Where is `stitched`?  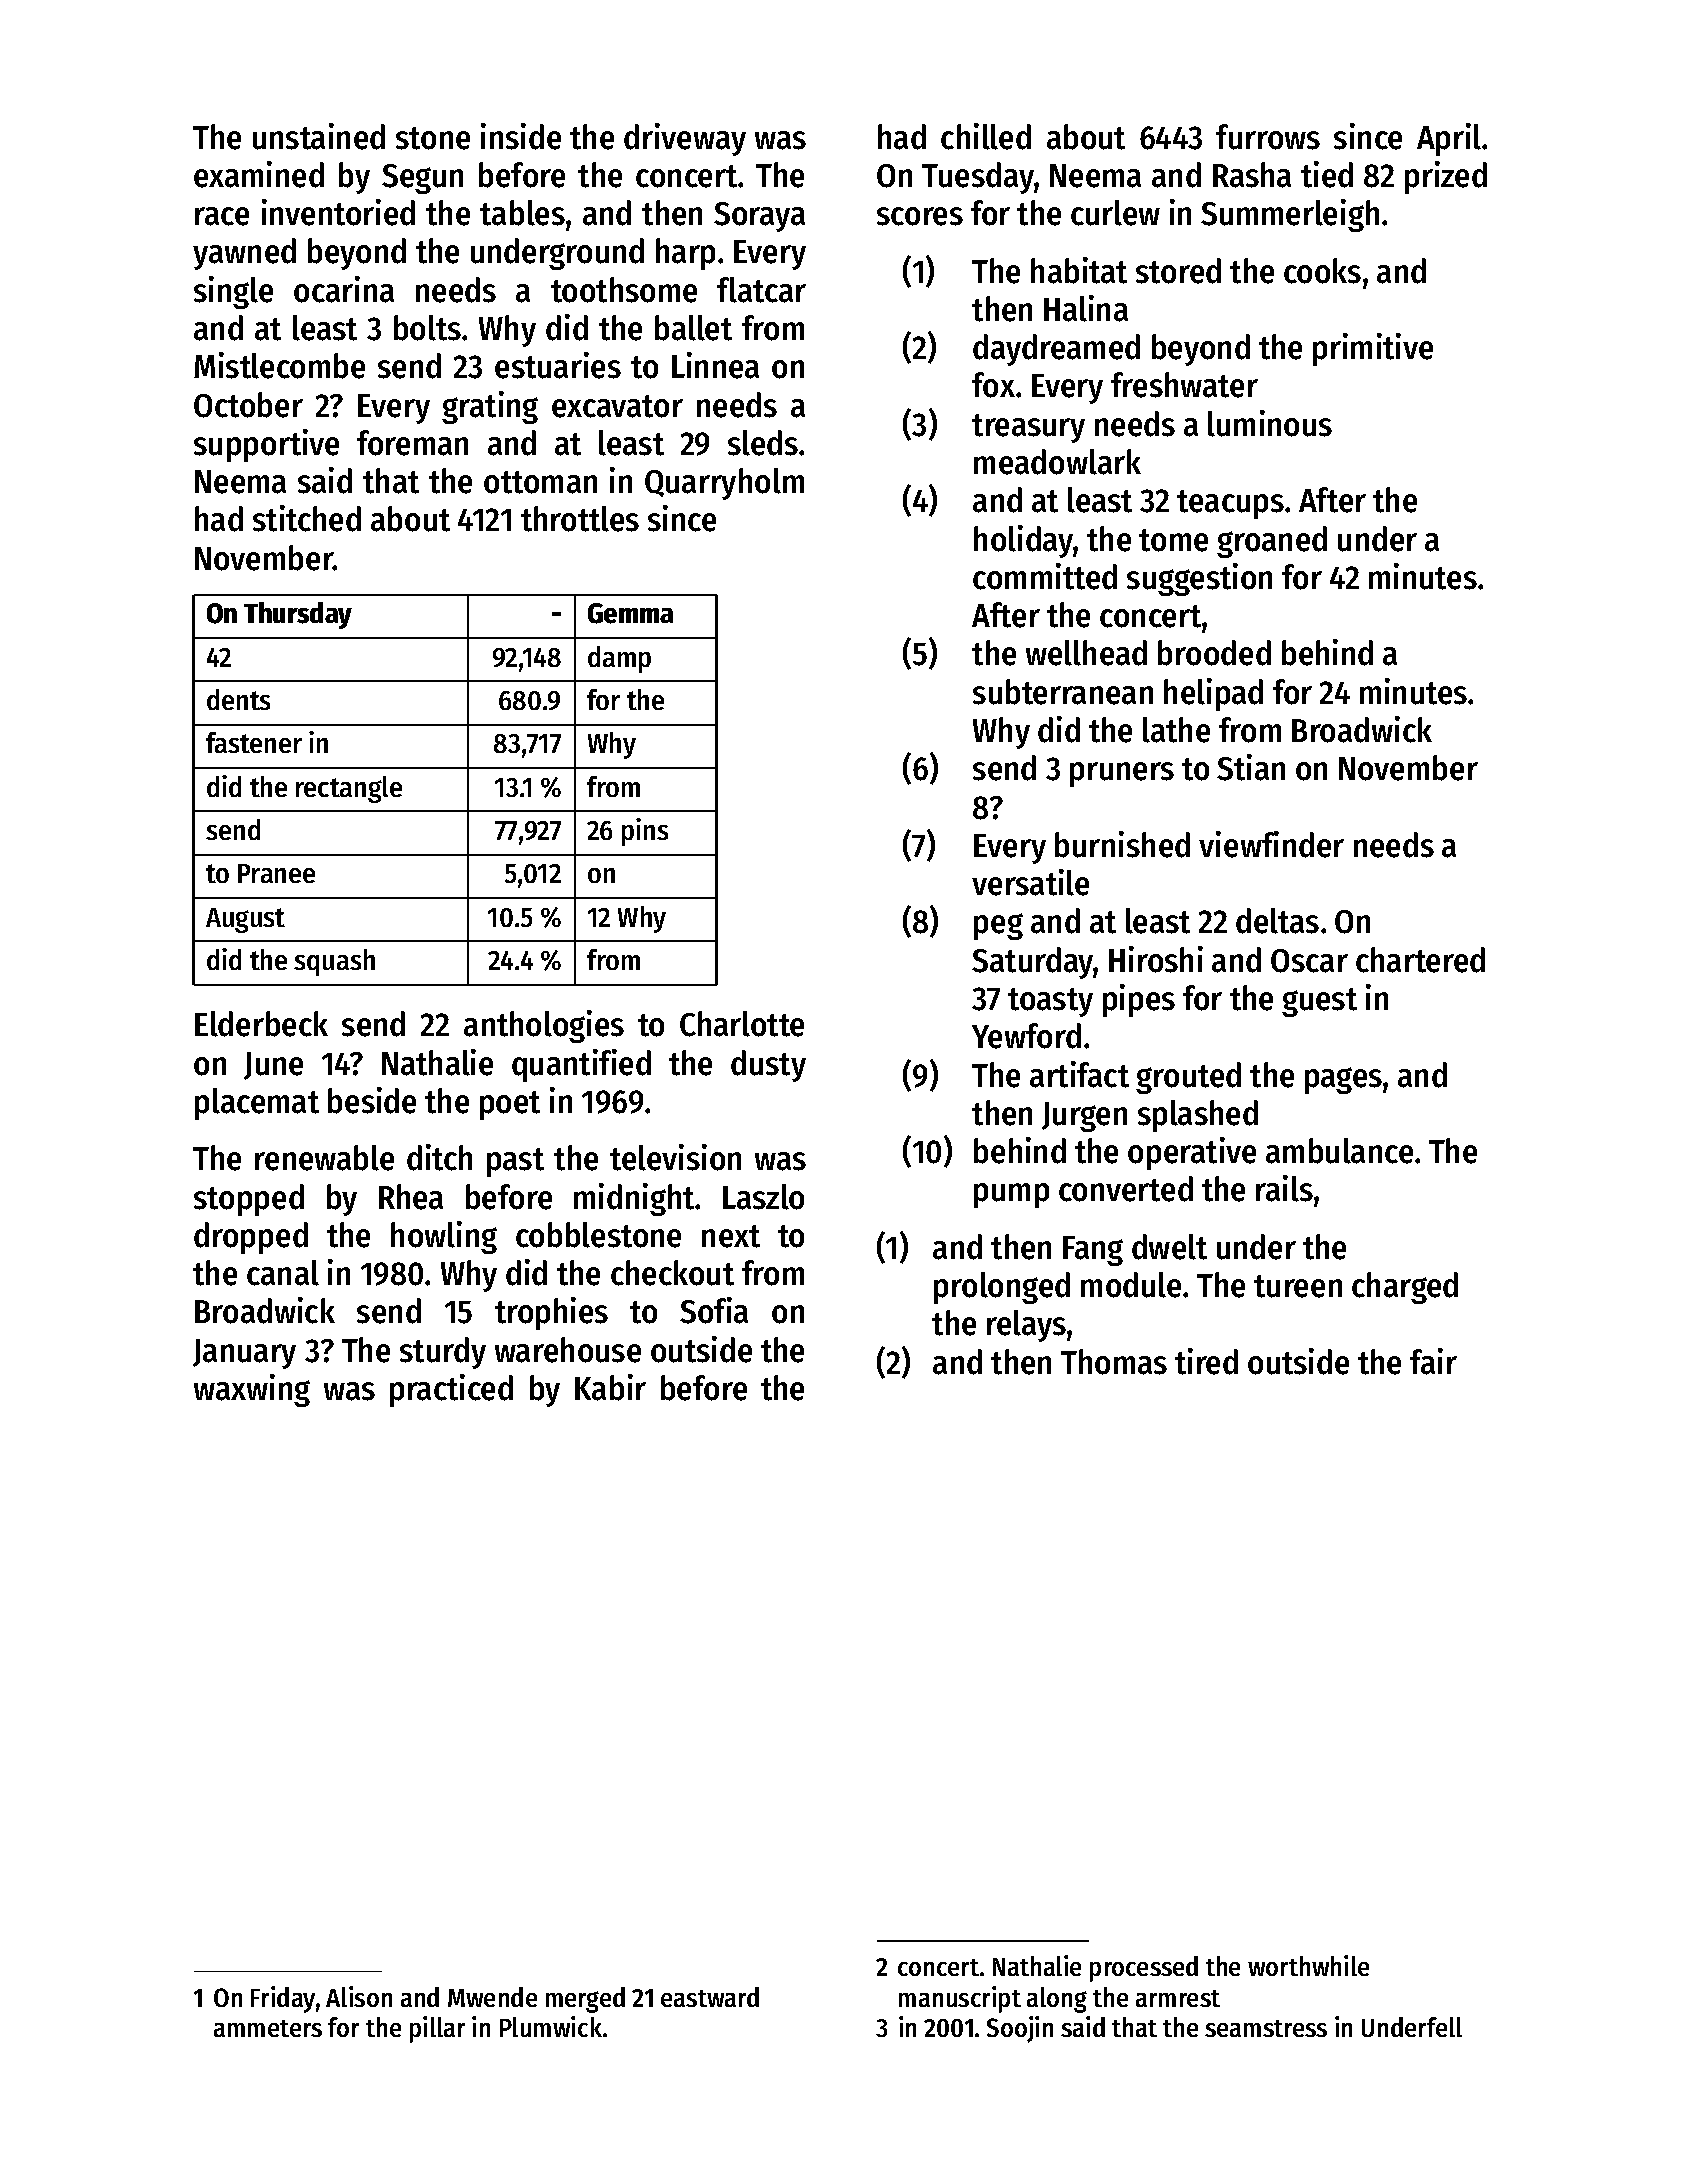 stitched is located at coordinates (307, 518).
